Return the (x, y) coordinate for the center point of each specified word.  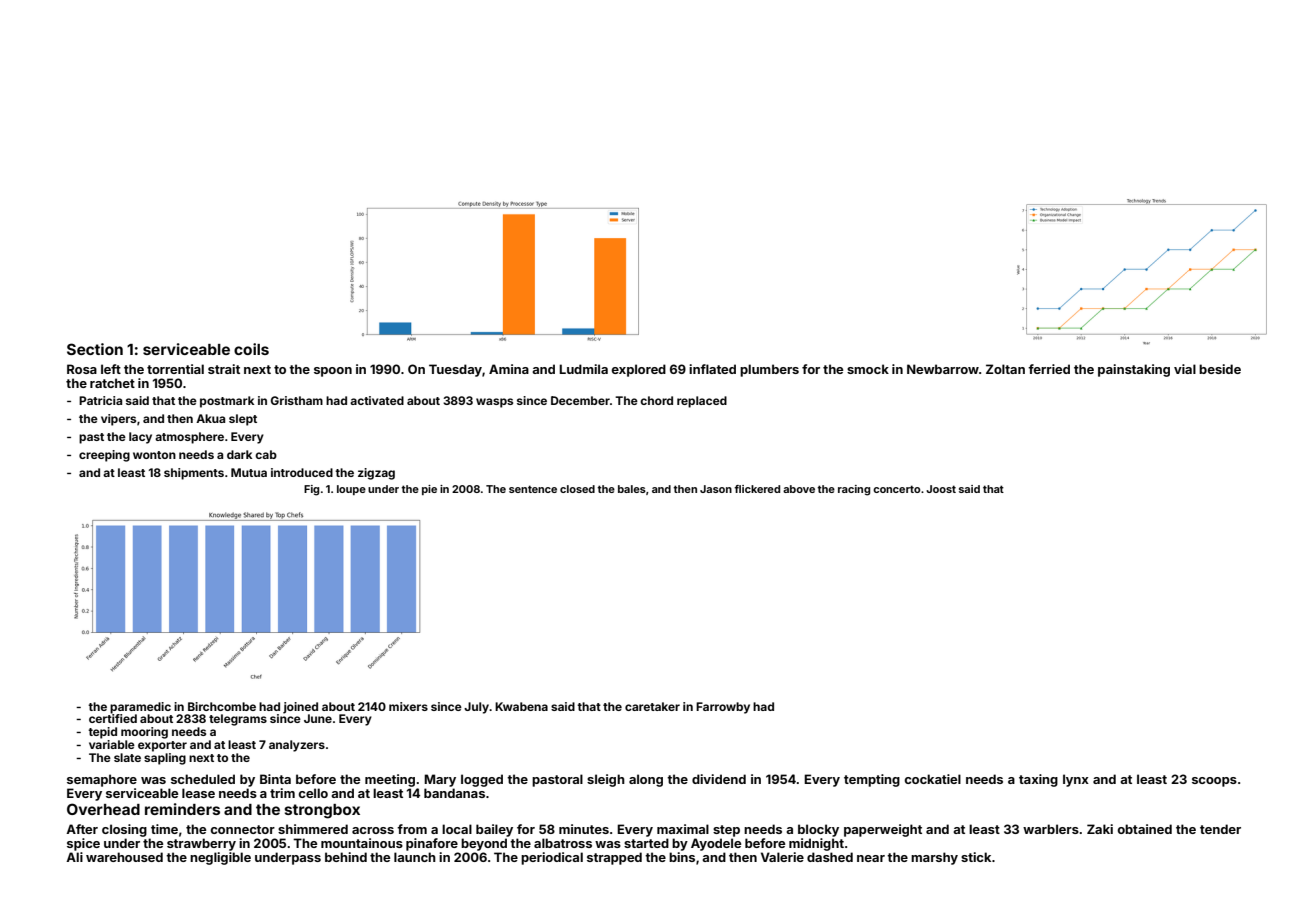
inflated (712, 369)
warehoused (124, 857)
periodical (552, 858)
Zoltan (1005, 369)
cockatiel (932, 779)
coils (251, 349)
